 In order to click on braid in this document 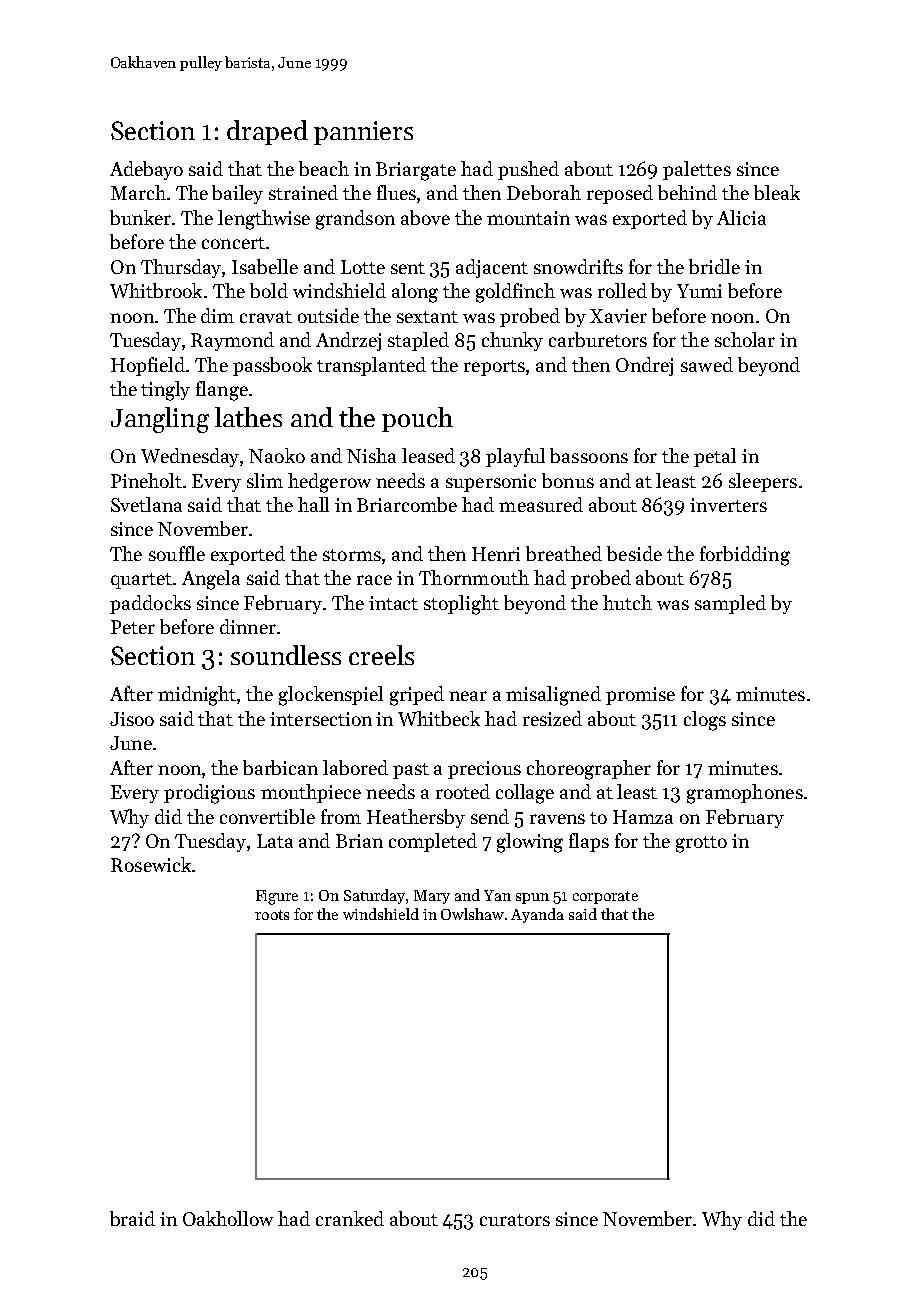, I will do `click(132, 1218)`.
